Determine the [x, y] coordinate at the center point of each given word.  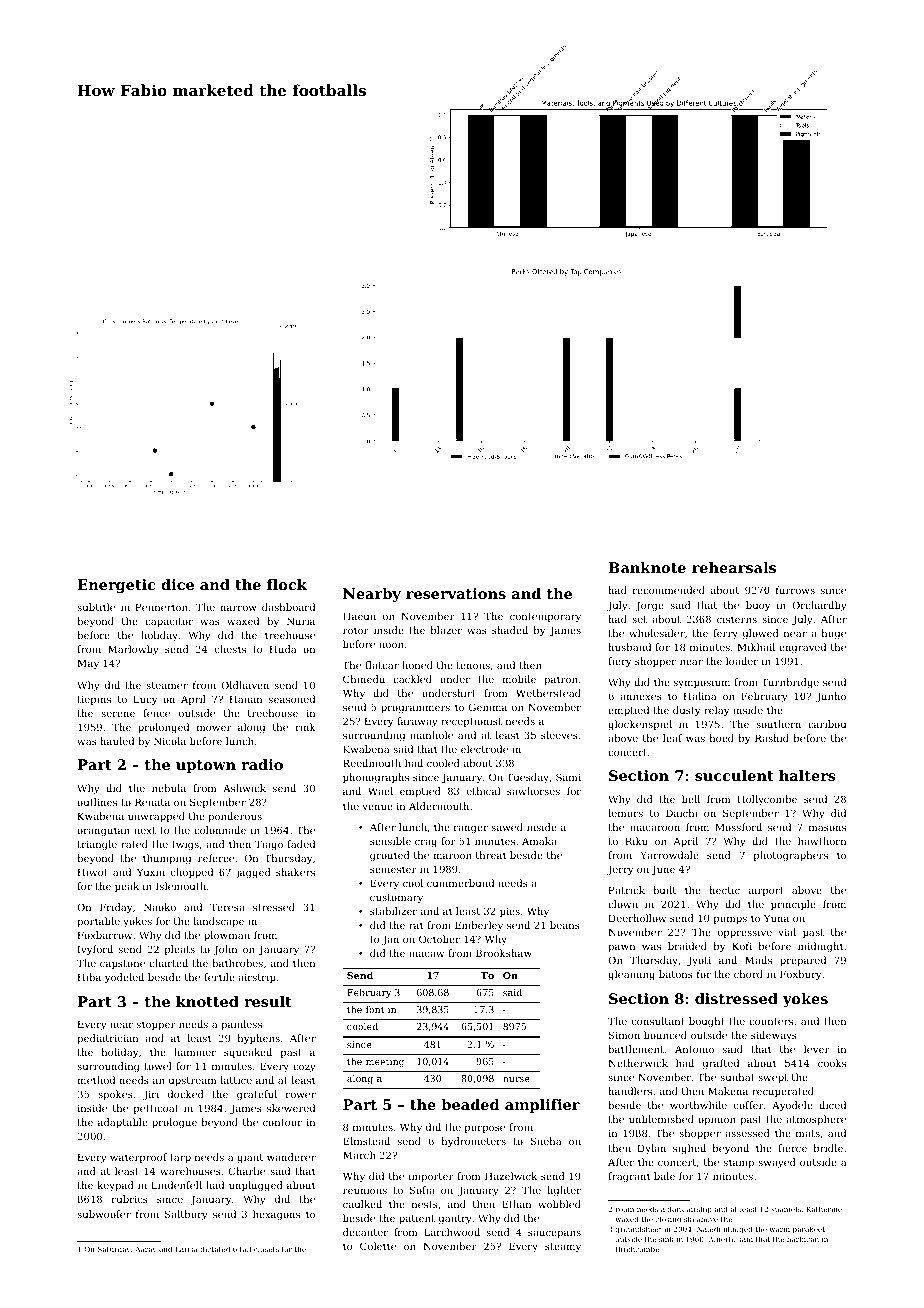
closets [266, 1249]
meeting [385, 1062]
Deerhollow [637, 918]
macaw [426, 954]
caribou [827, 724]
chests [230, 649]
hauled [117, 741]
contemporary [545, 617]
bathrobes [237, 963]
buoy [758, 606]
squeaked [248, 1053]
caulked [362, 1204]
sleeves [559, 735]
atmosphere [816, 1120]
